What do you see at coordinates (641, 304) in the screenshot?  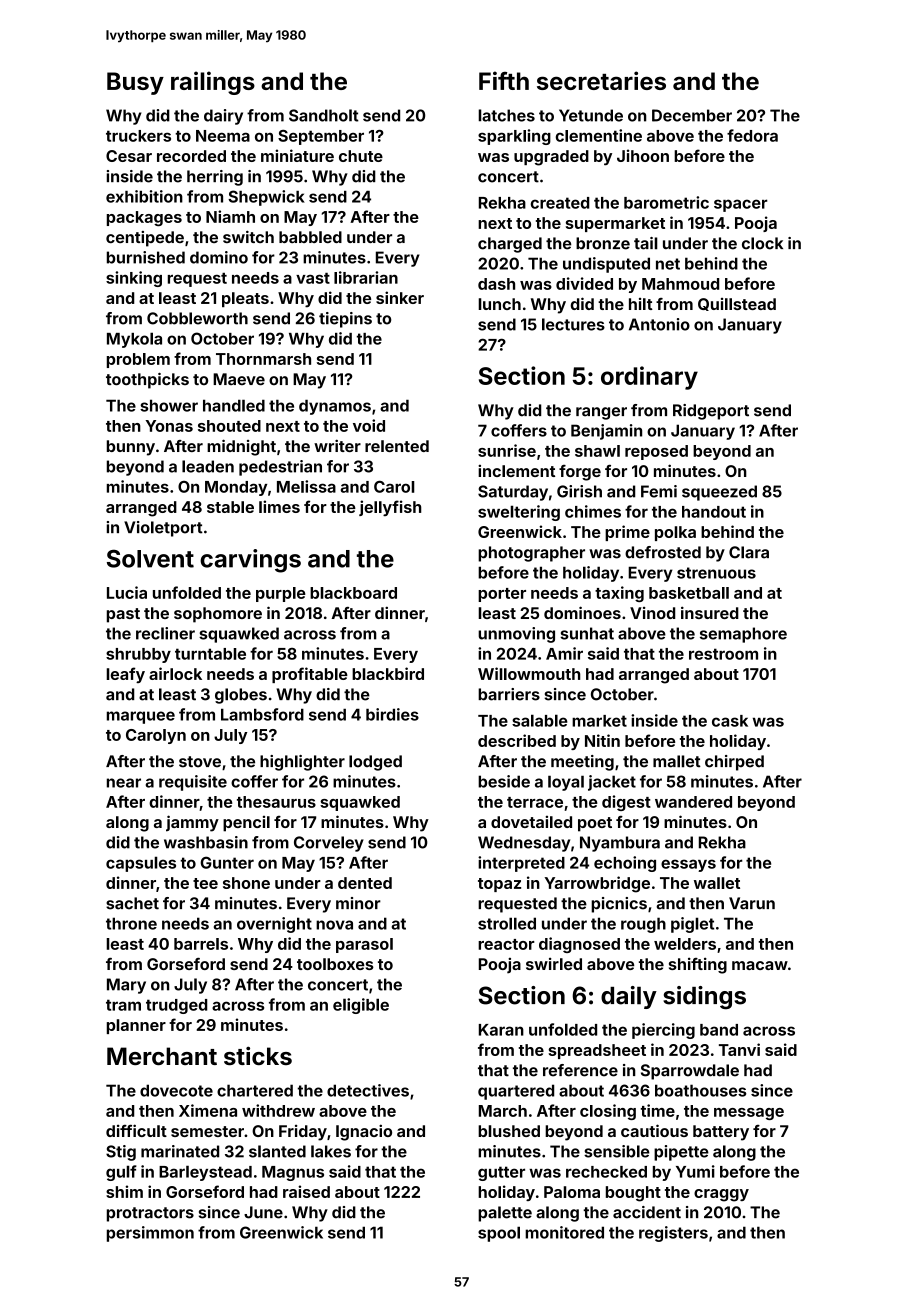 I see `hilt` at bounding box center [641, 304].
